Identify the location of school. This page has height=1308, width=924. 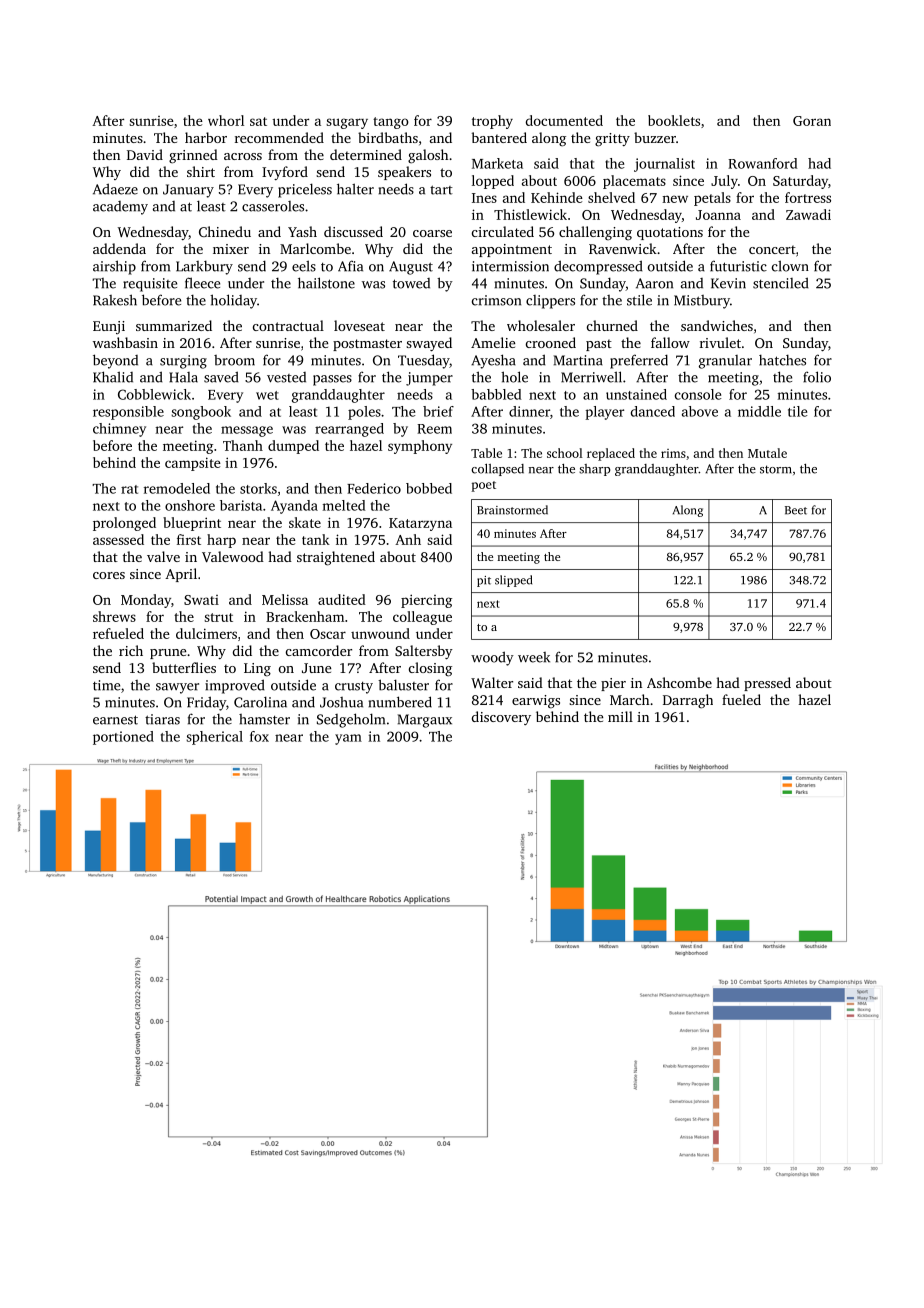
(565, 453).
